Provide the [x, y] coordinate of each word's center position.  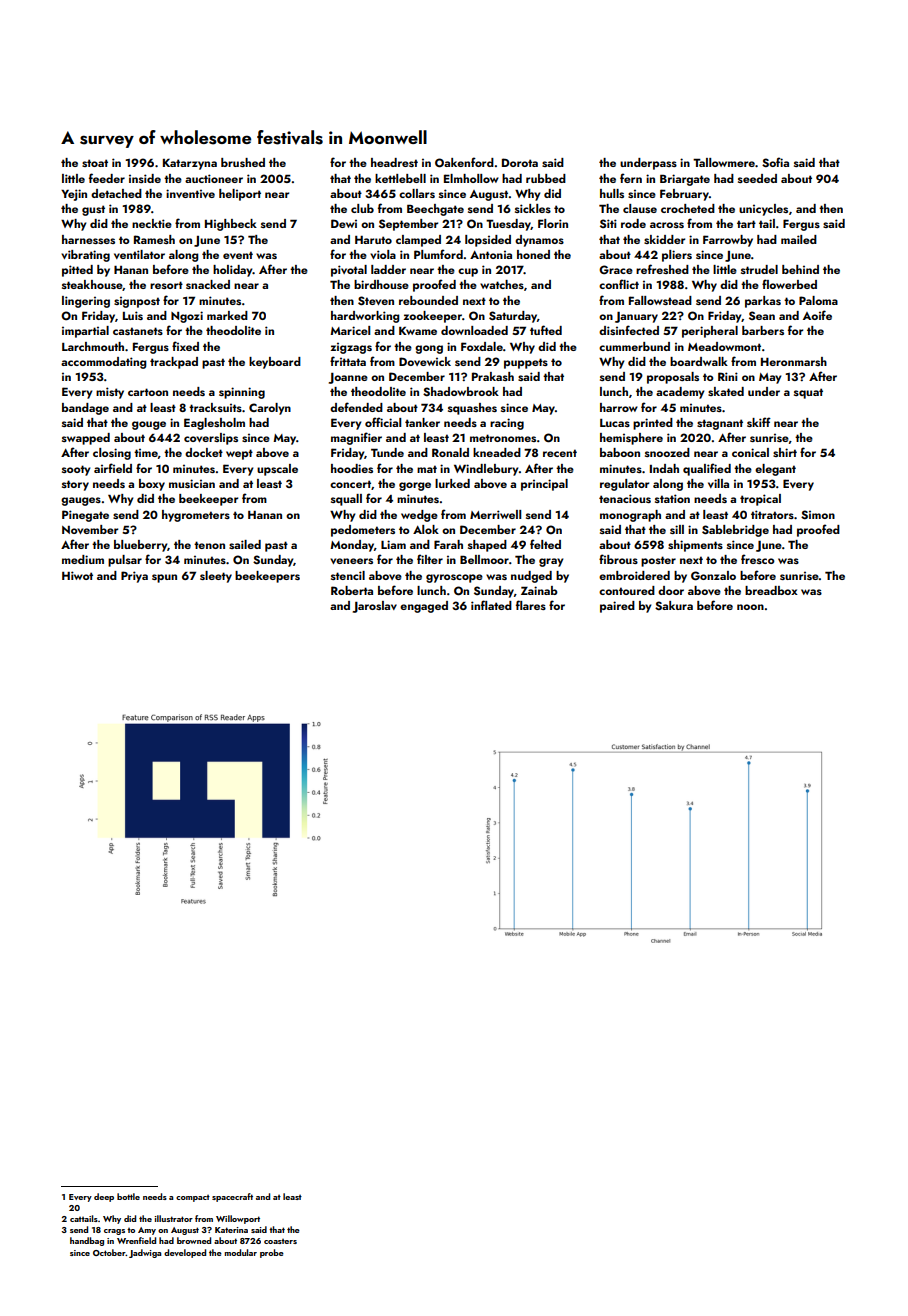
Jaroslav [375, 607]
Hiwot [77, 575]
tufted [546, 330]
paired [617, 607]
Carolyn [270, 409]
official [383, 422]
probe [272, 1253]
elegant [775, 470]
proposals [673, 378]
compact [193, 1198]
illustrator [174, 1218]
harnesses [88, 239]
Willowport [238, 1219]
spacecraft [232, 1197]
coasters [280, 1241]
